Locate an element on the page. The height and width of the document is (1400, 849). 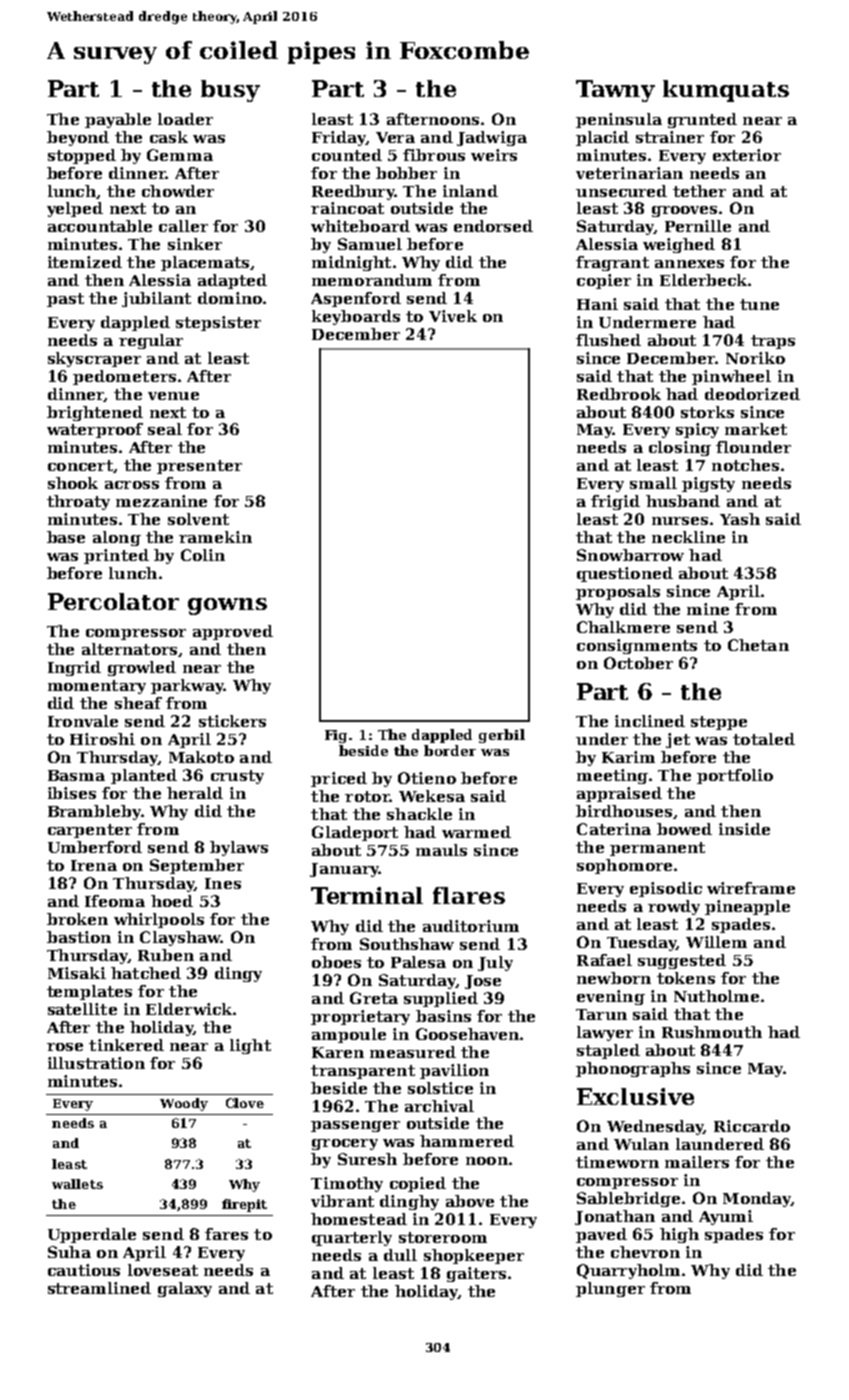
tune is located at coordinates (759, 304).
